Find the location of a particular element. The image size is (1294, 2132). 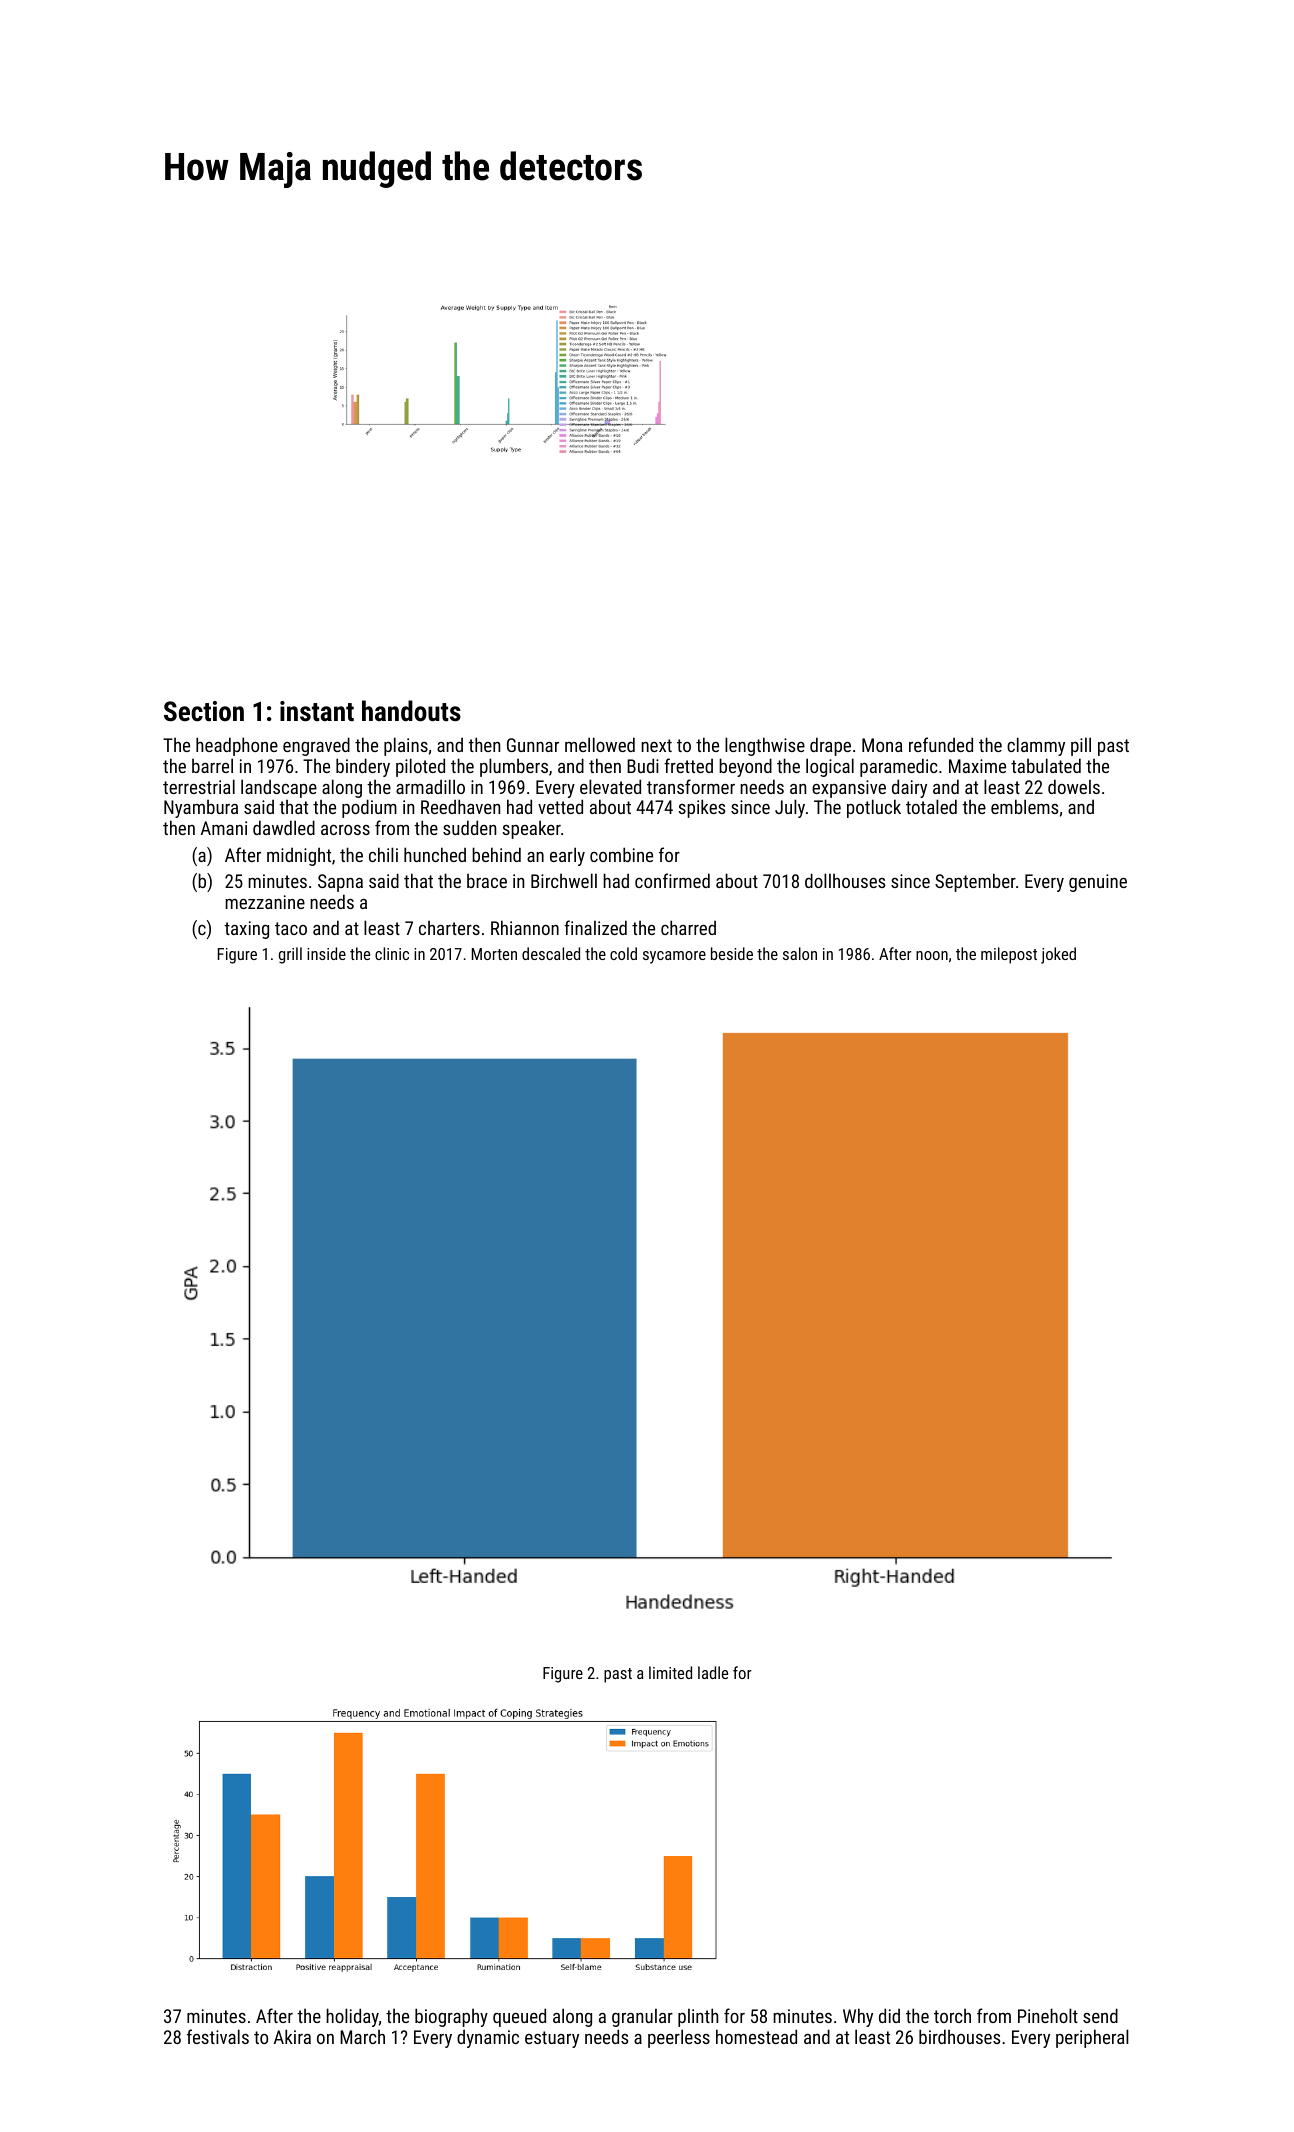

pill is located at coordinates (1081, 746).
